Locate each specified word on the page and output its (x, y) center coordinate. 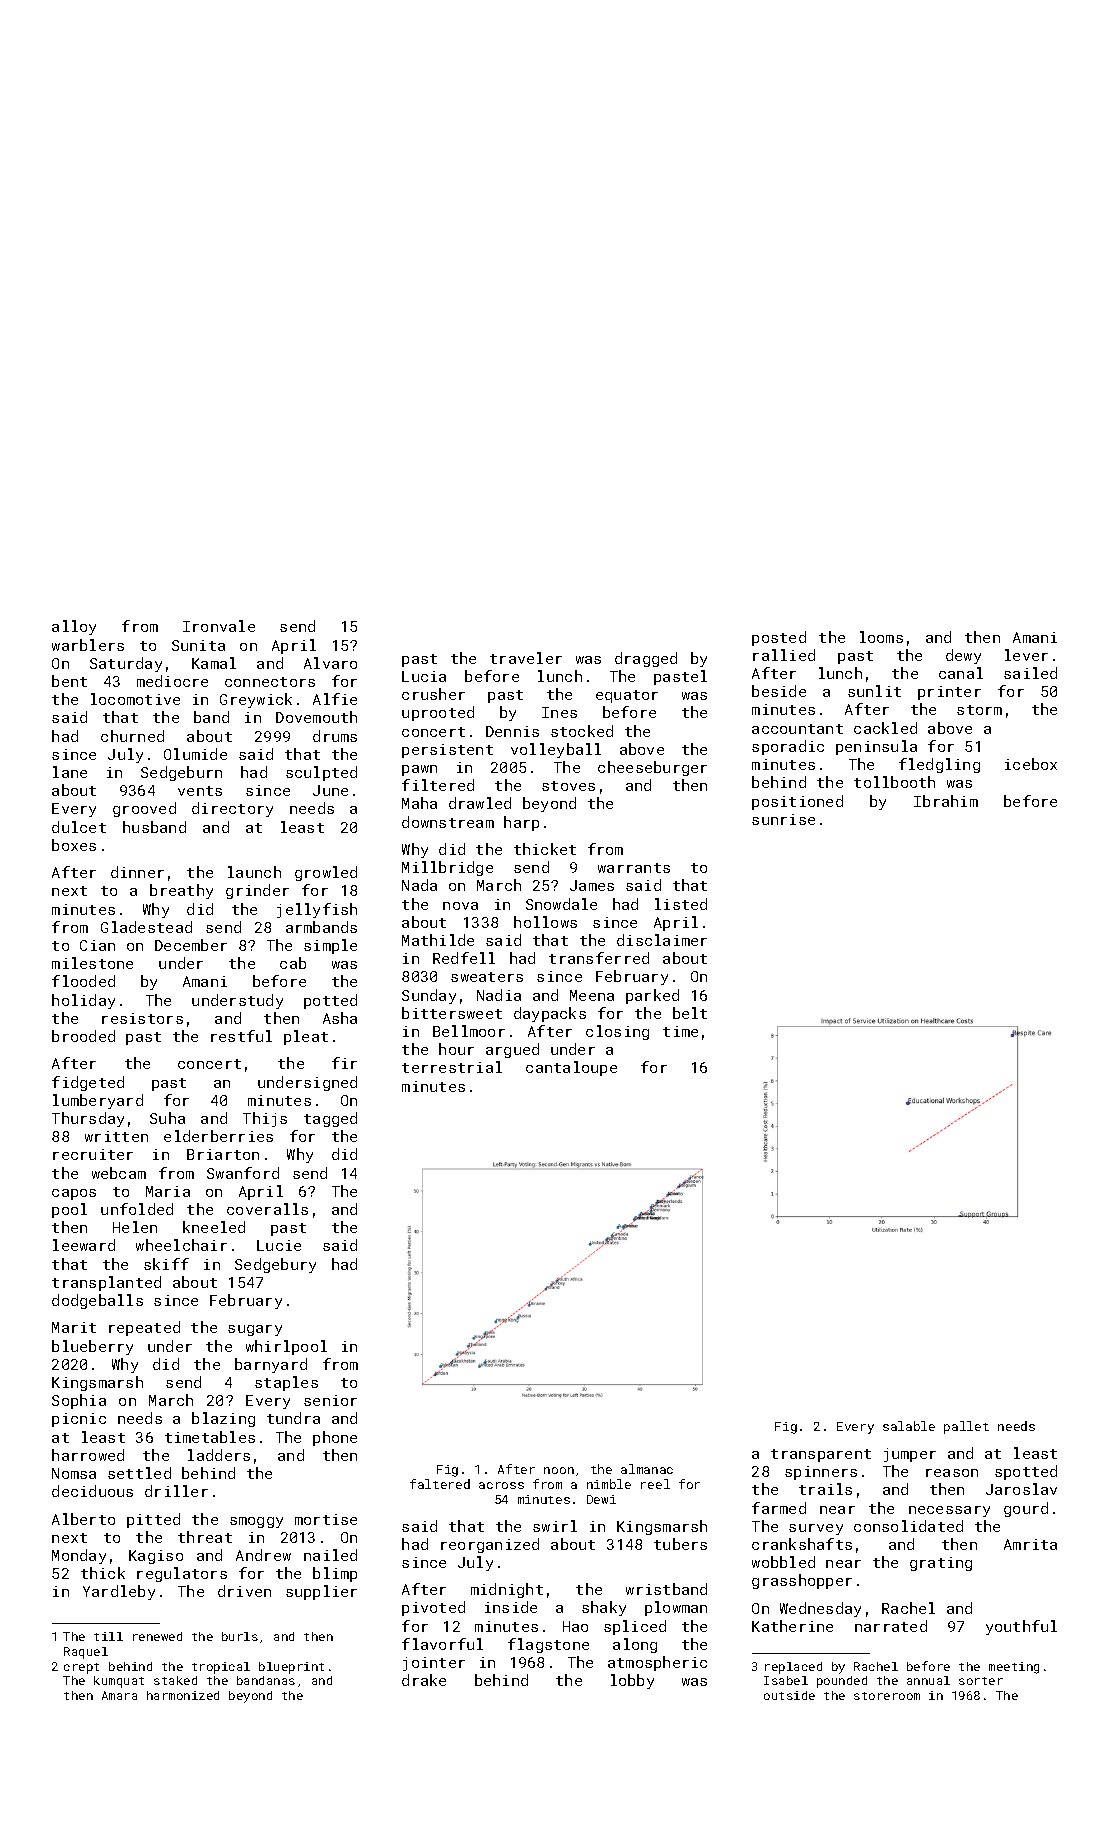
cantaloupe (571, 1068)
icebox (1031, 764)
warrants (634, 868)
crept (81, 1668)
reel (655, 1484)
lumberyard (98, 1101)
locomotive (135, 699)
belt (690, 1013)
